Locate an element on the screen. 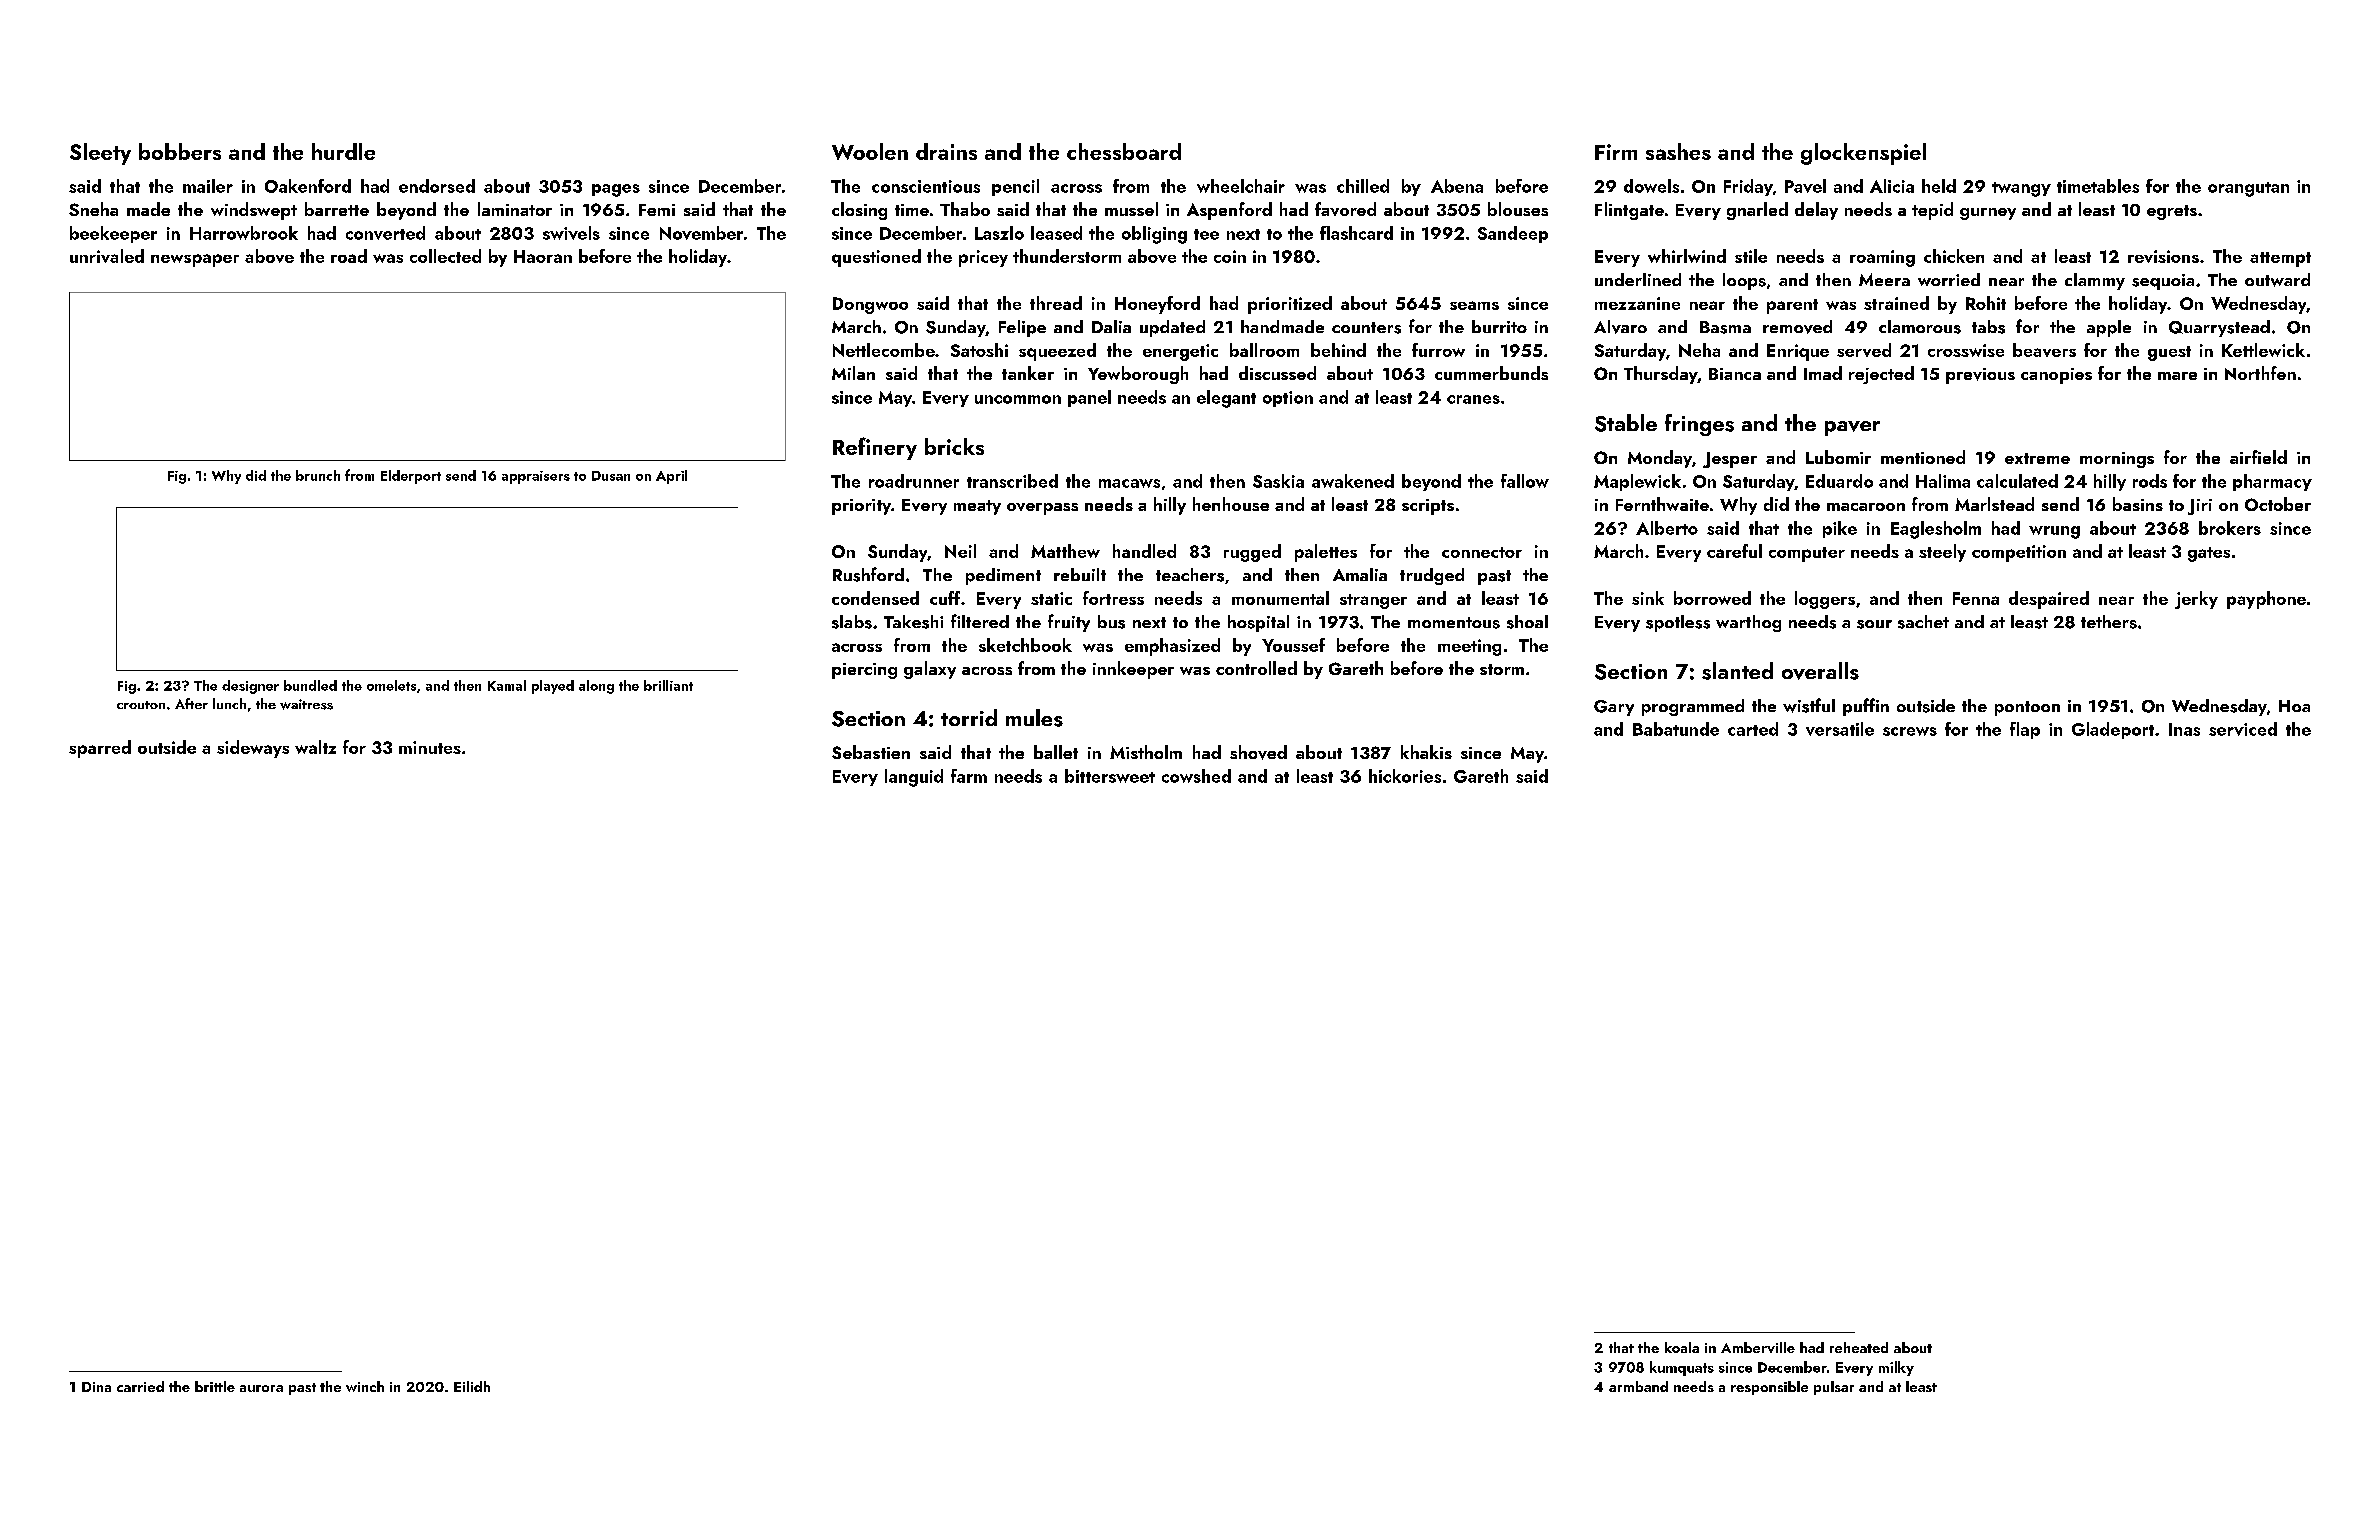 This screenshot has width=2380, height=1540. koala is located at coordinates (1682, 1347).
